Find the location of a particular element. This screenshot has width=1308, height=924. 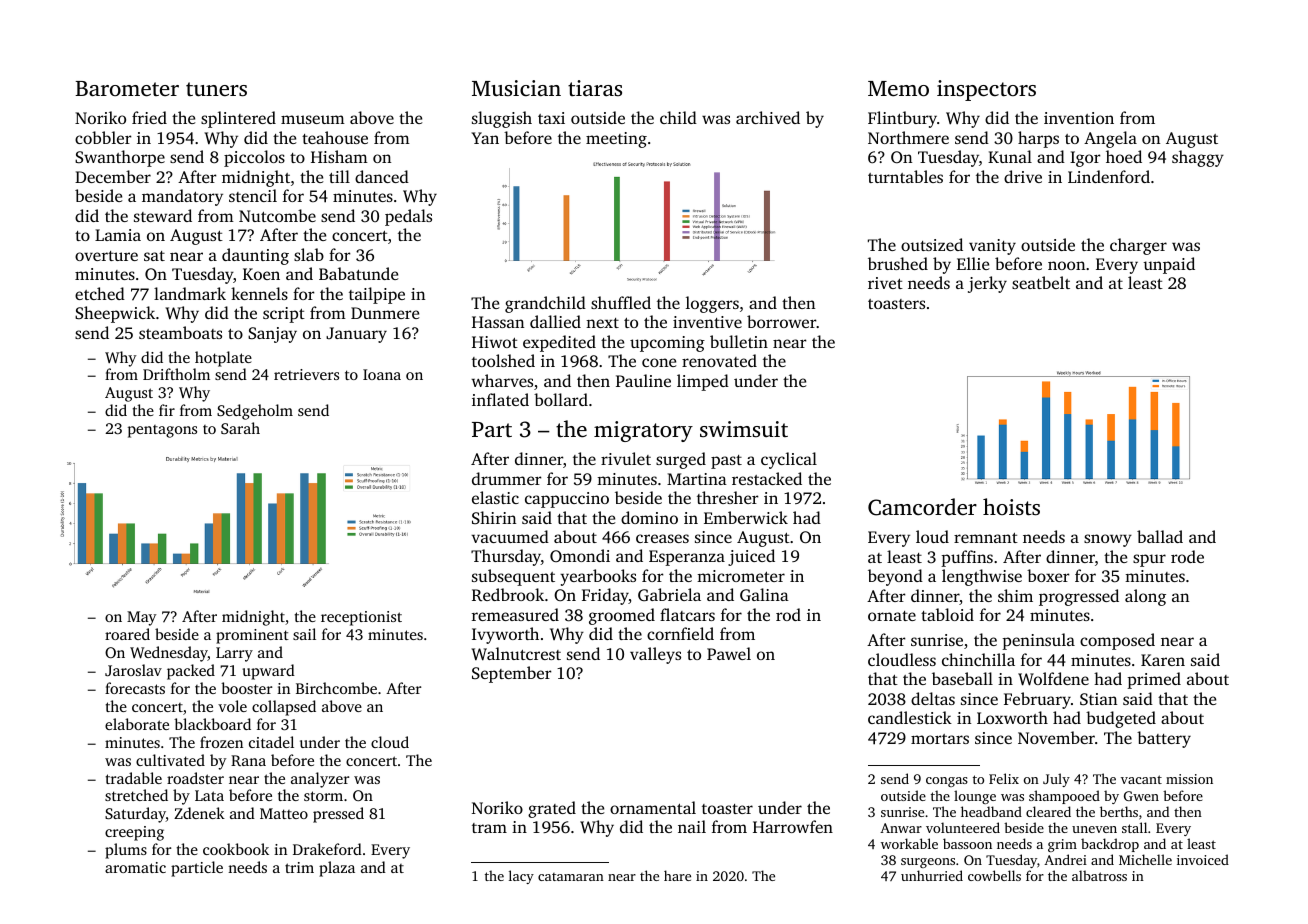

invention is located at coordinates (1079, 118).
